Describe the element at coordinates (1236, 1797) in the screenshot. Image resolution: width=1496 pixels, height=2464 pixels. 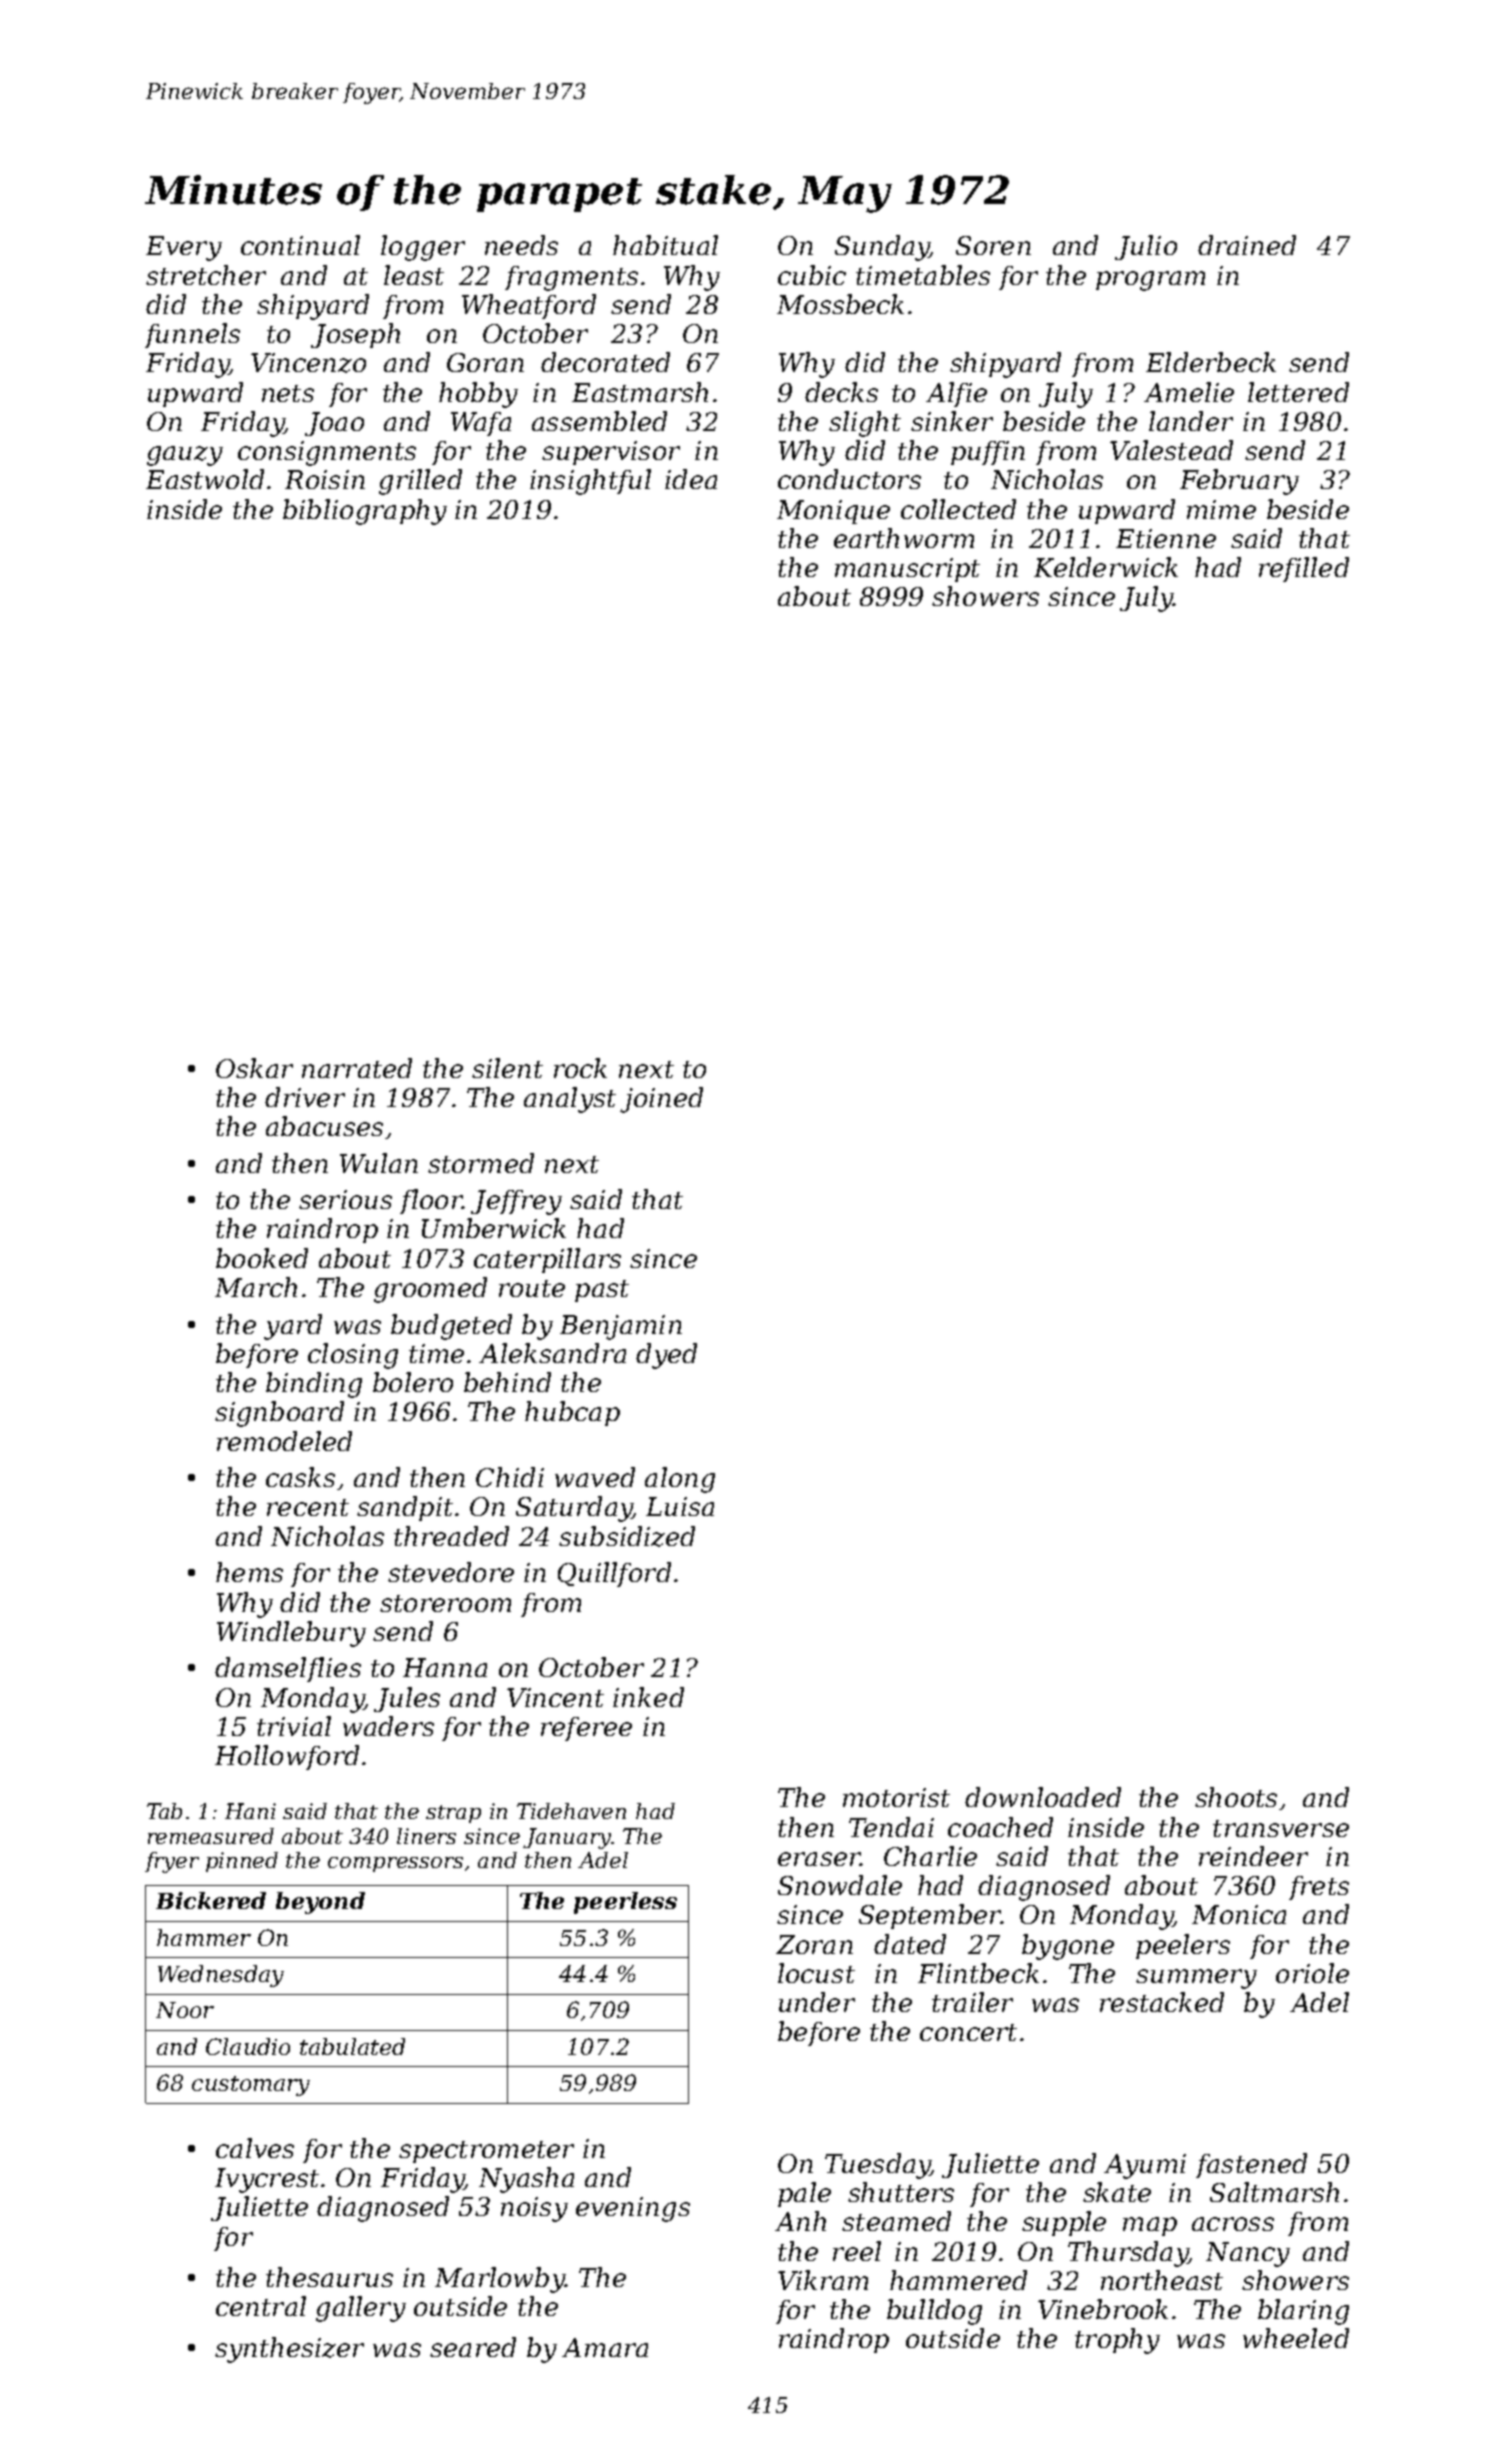
I see `shoots` at that location.
